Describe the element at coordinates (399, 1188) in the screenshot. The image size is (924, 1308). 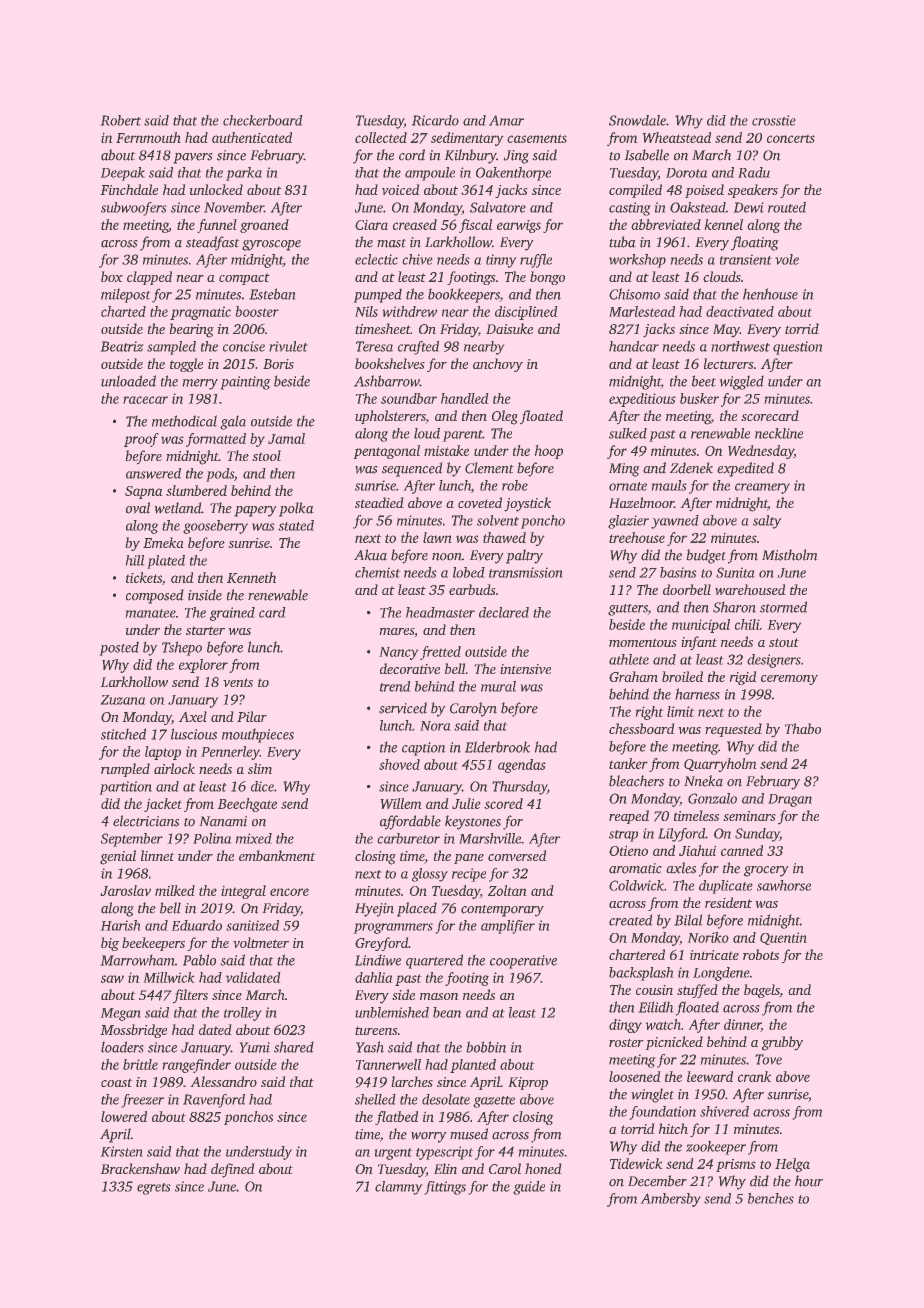
I see `clammy` at that location.
